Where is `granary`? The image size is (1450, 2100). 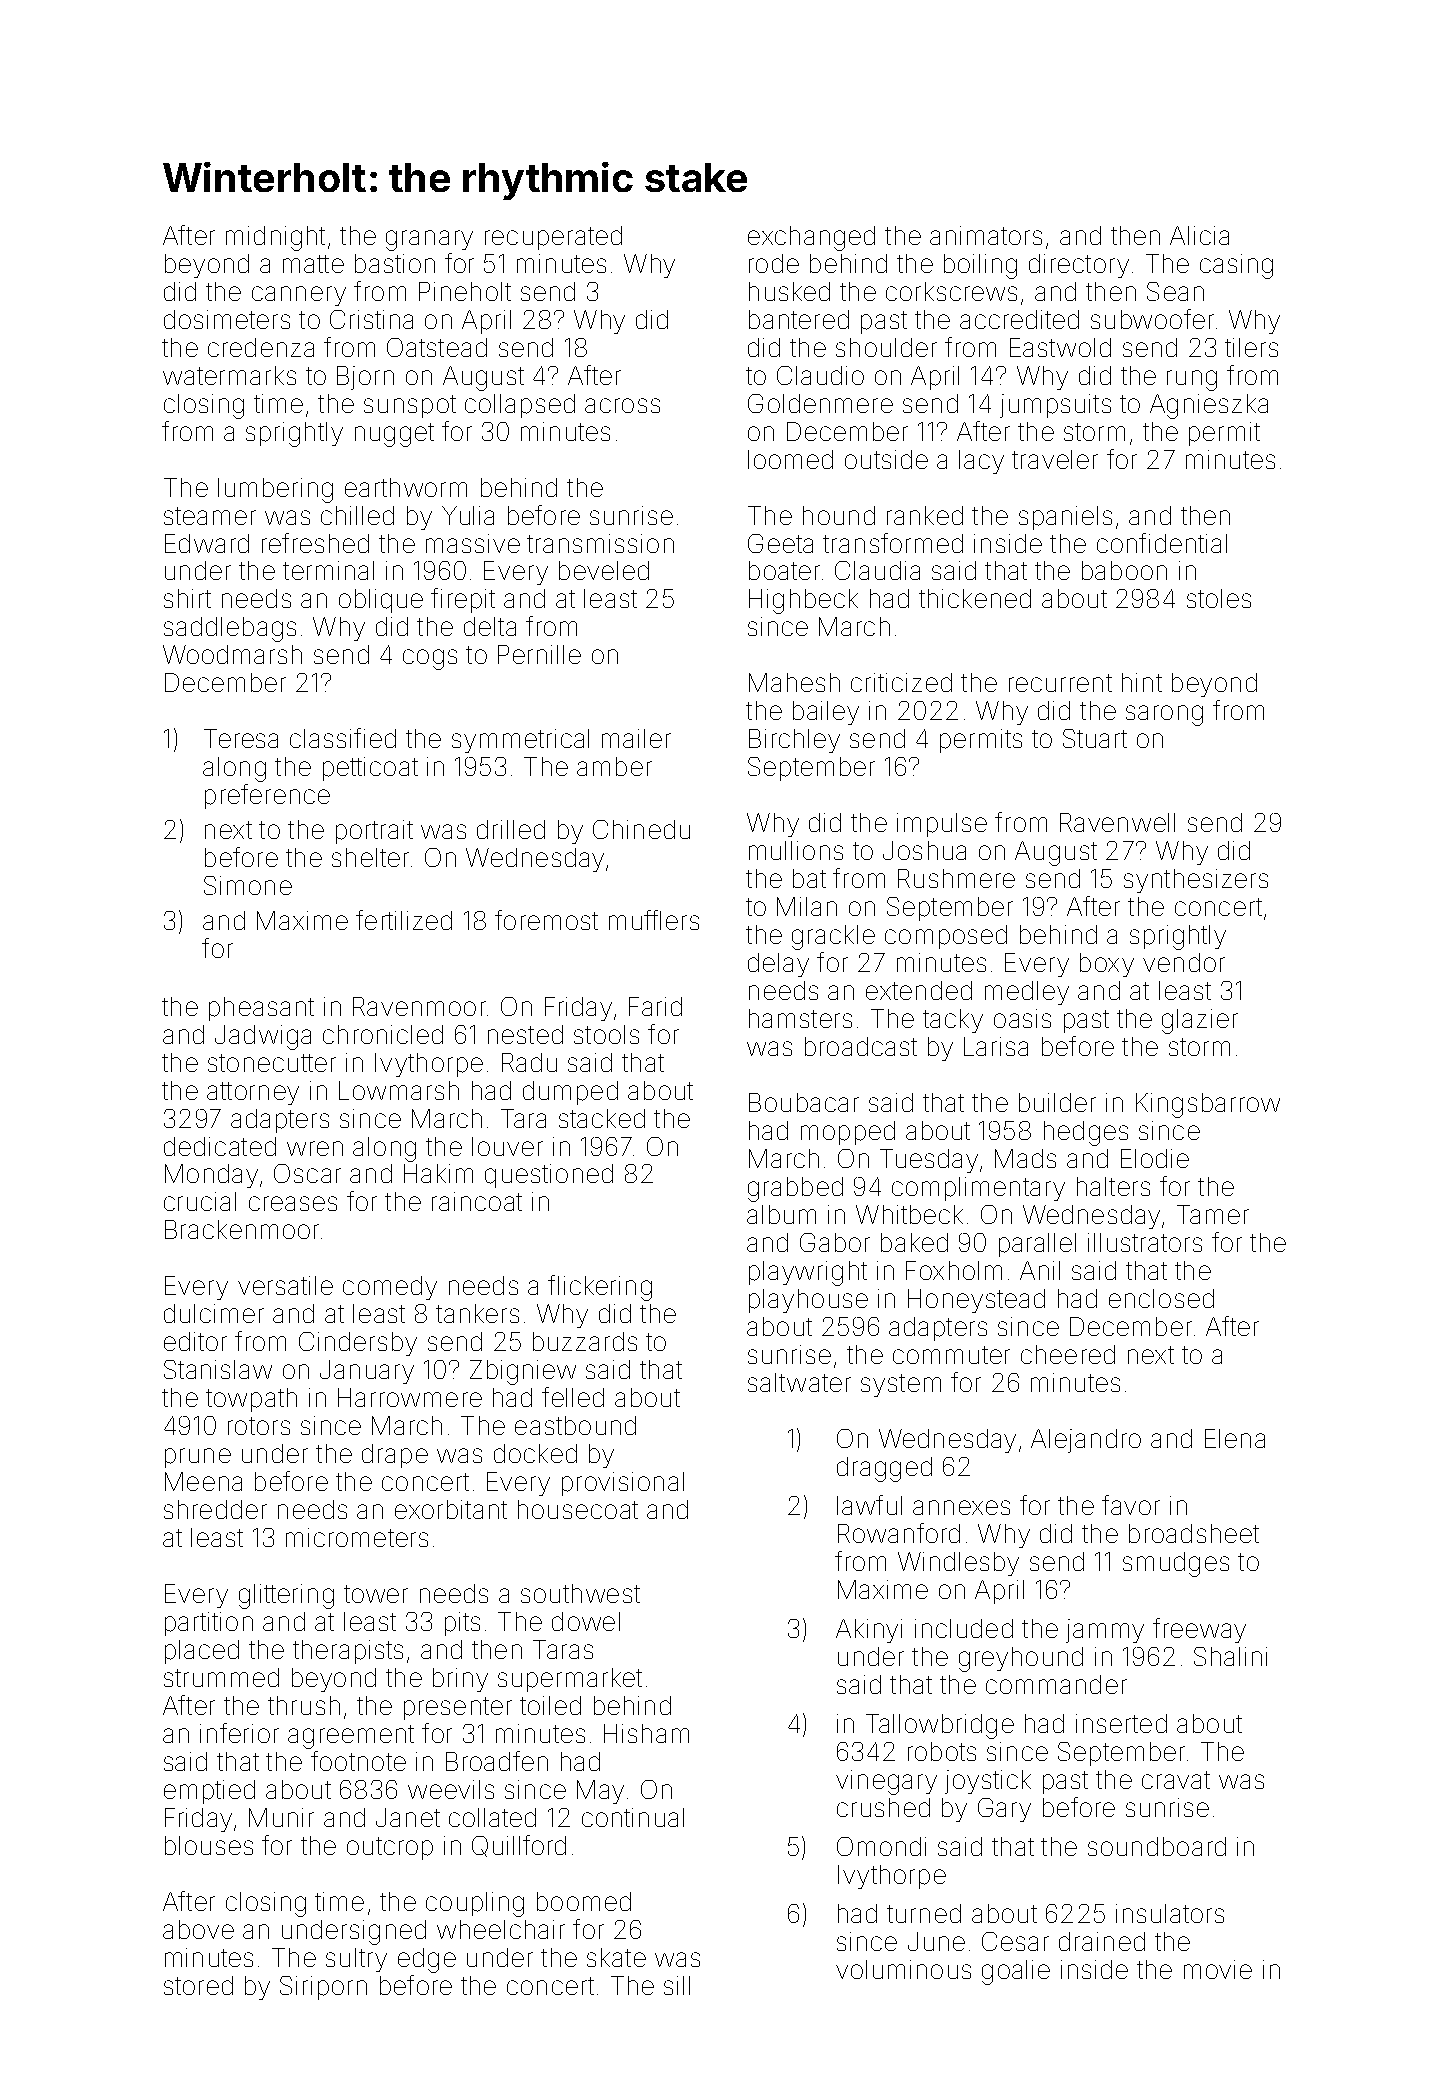
granary is located at coordinates (429, 240).
